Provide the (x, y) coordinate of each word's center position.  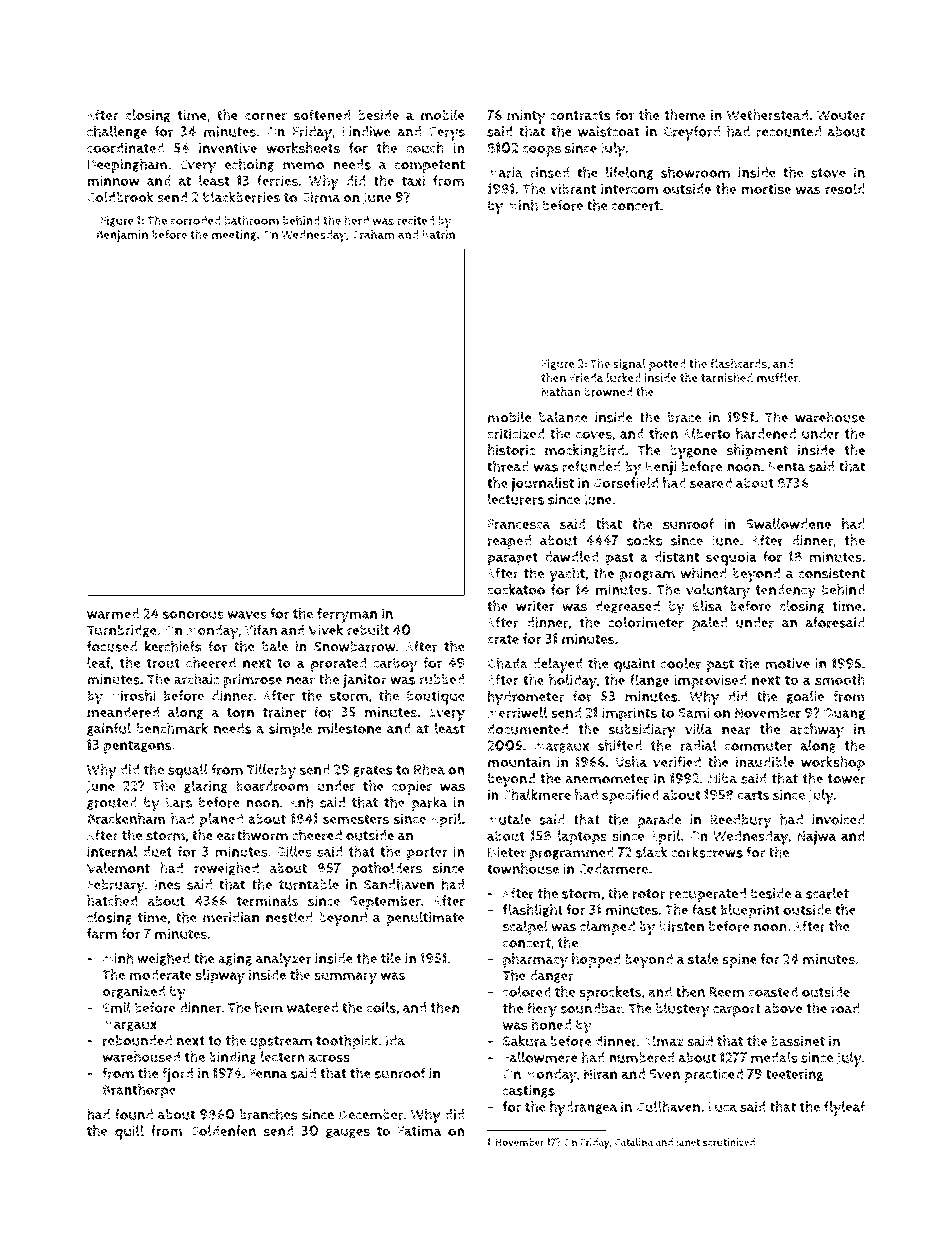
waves (247, 615)
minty (526, 116)
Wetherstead (768, 115)
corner (266, 116)
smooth (840, 680)
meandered (123, 712)
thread (508, 466)
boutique (436, 697)
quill (129, 1132)
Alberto (706, 433)
